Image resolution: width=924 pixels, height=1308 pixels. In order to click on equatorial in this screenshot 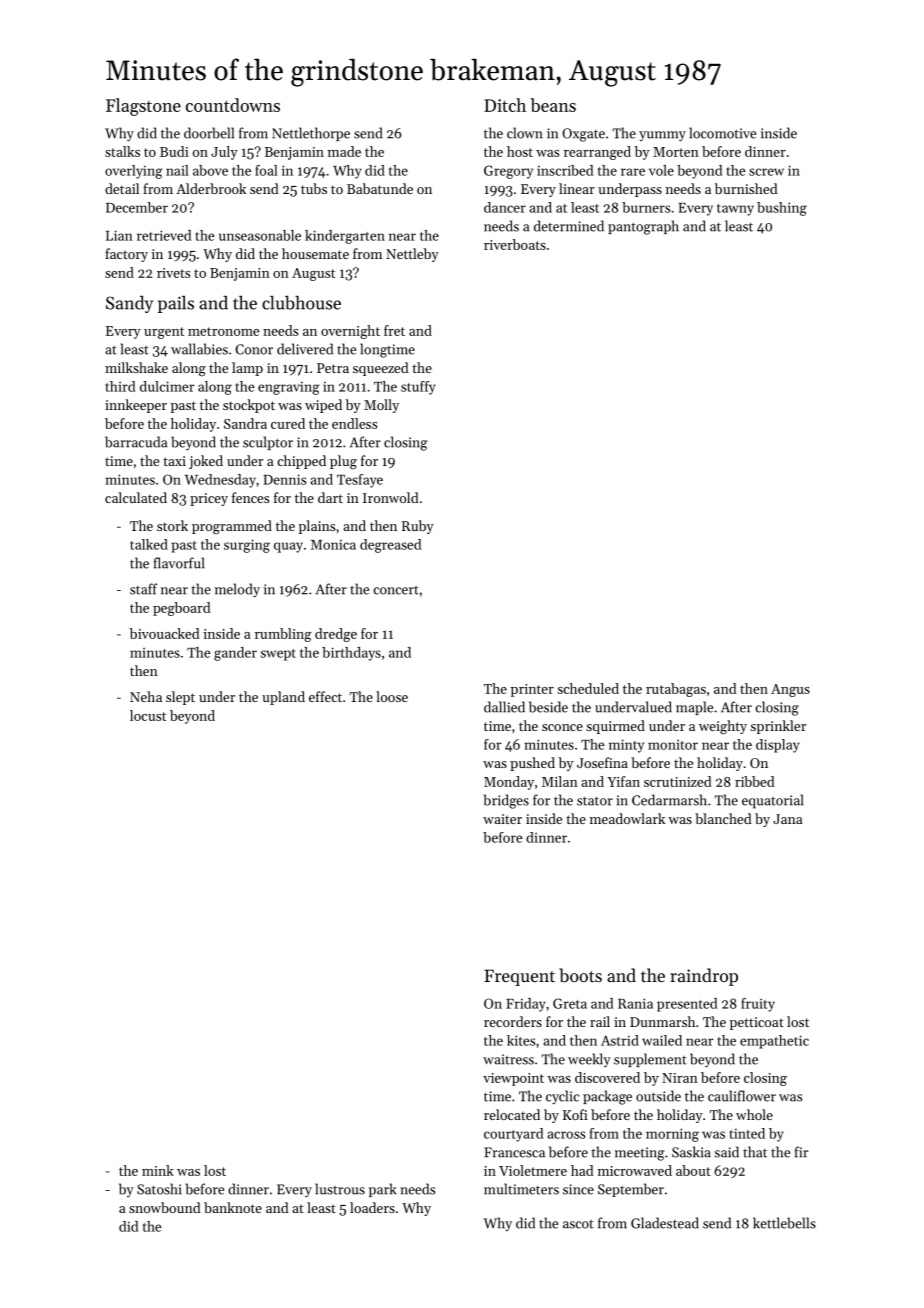, I will do `click(773, 801)`.
